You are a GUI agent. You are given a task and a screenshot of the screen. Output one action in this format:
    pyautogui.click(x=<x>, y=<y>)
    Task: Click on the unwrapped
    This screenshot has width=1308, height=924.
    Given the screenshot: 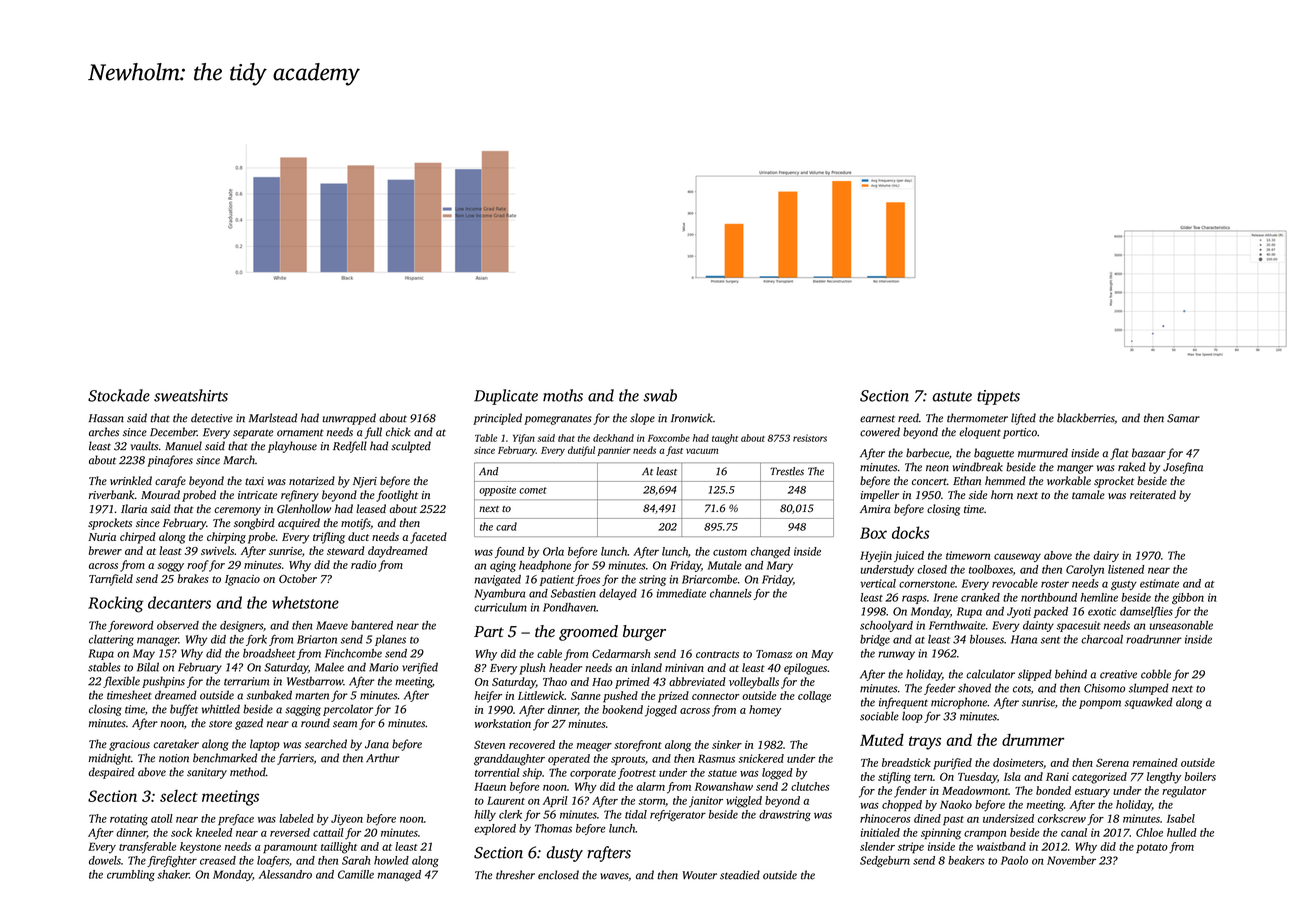 What is the action you would take?
    pyautogui.click(x=349, y=419)
